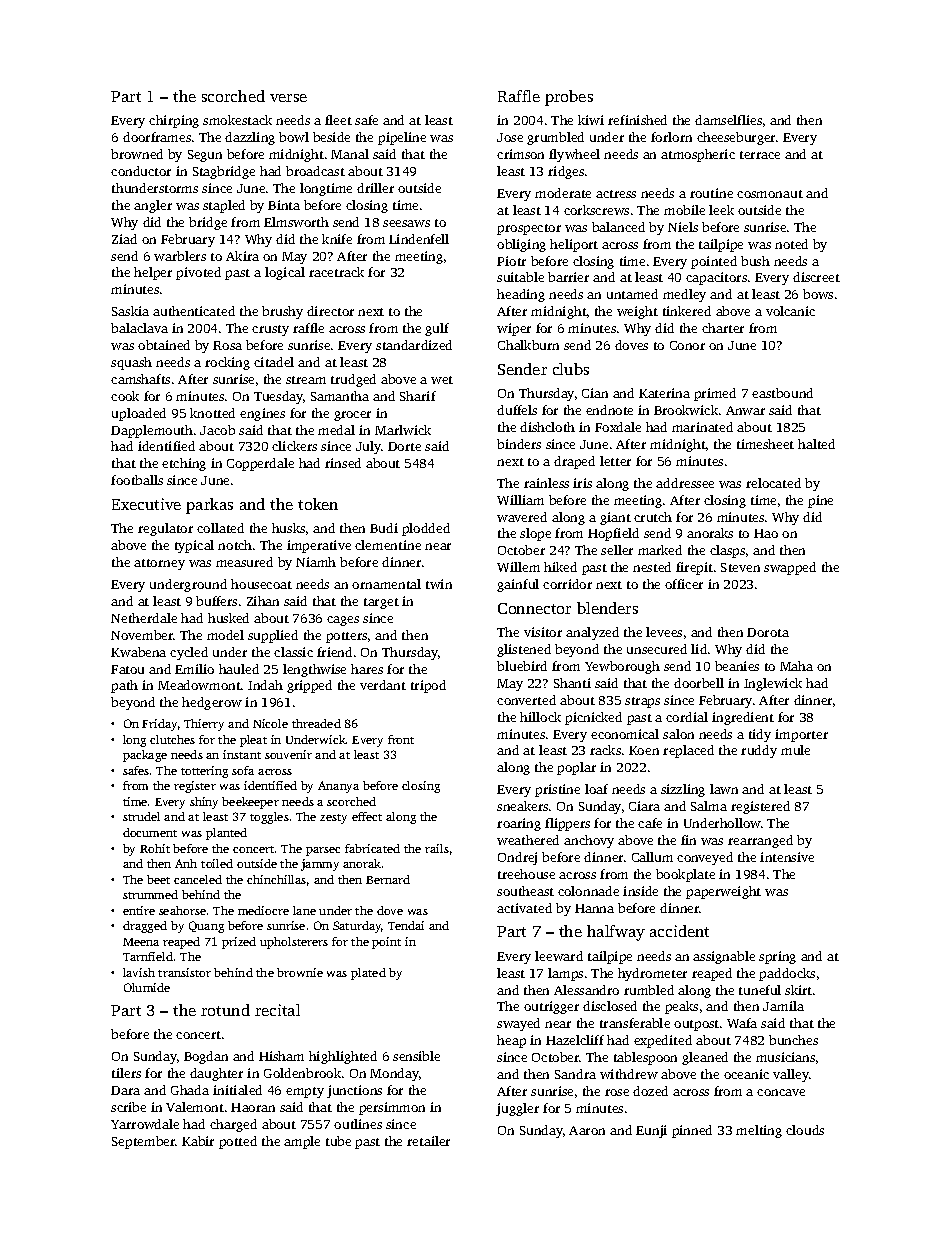 The width and height of the screenshot is (952, 1233). Describe the element at coordinates (522, 806) in the screenshot. I see `sneakers` at that location.
